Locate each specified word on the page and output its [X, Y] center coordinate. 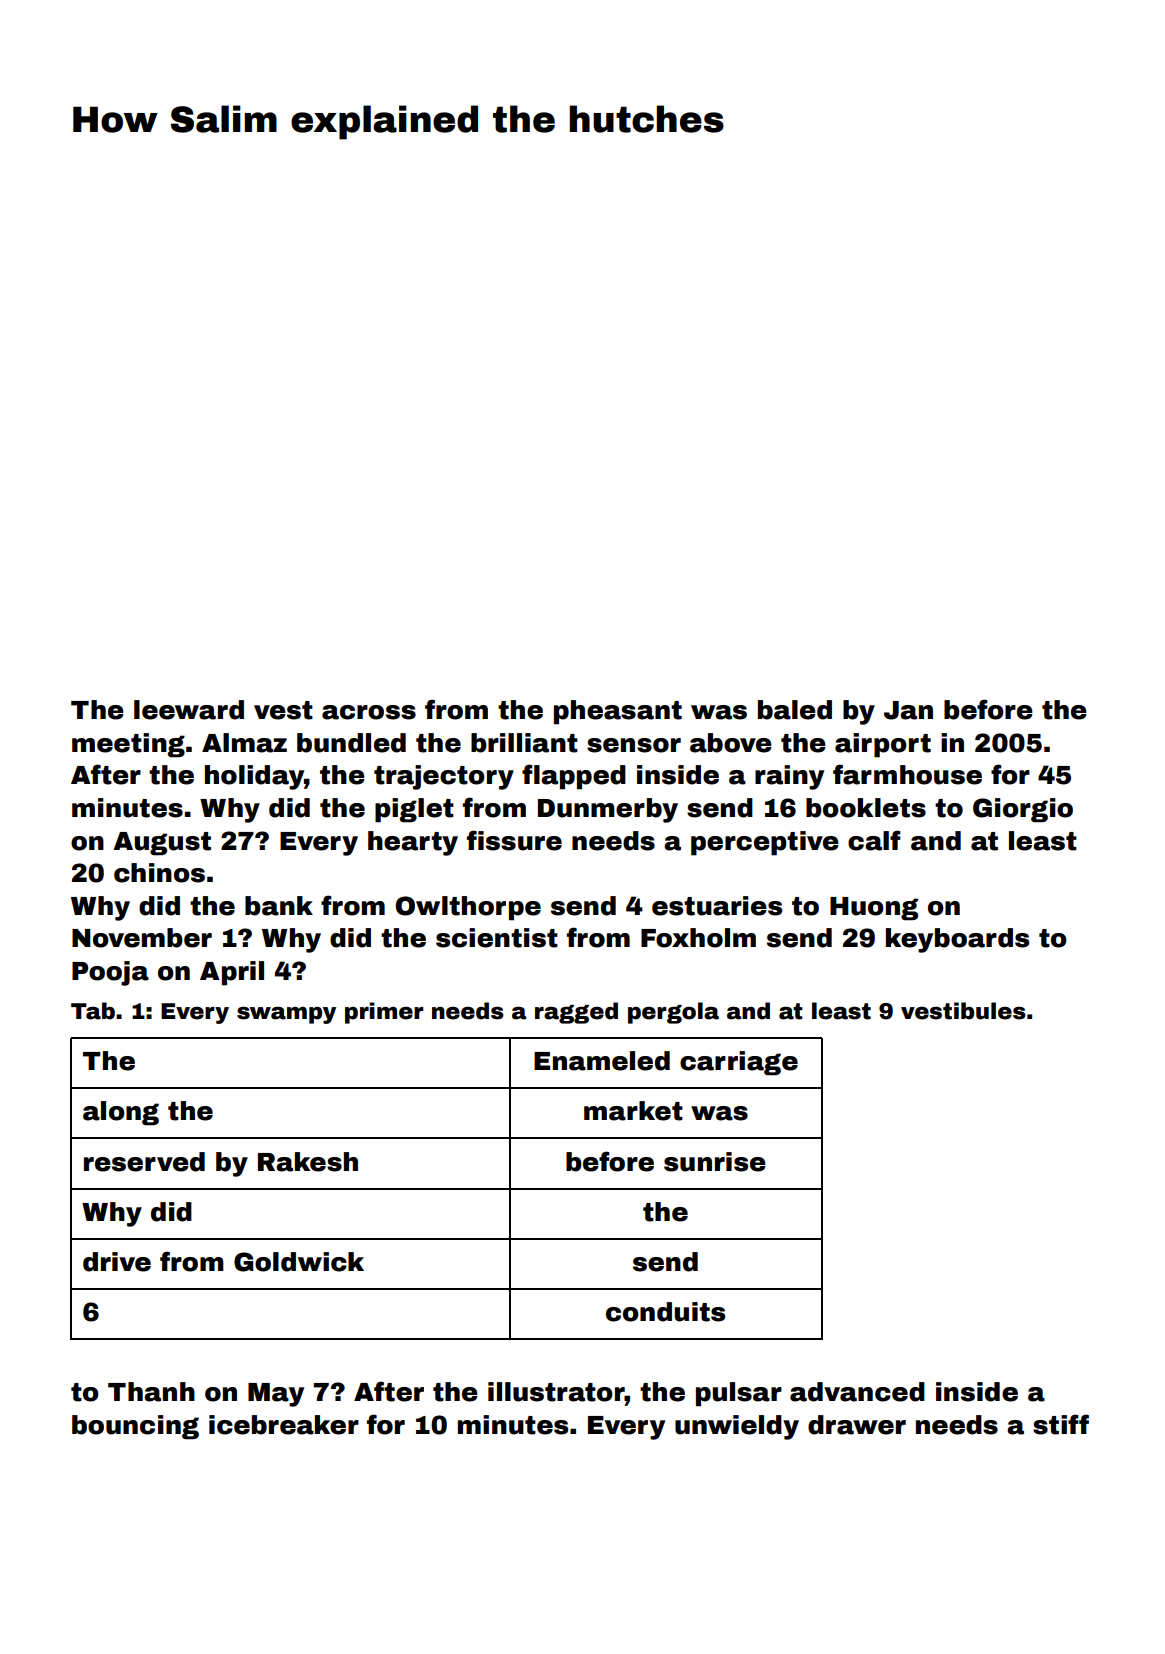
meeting [128, 745]
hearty [413, 843]
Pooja [110, 973]
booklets [866, 808]
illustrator [556, 1392]
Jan [908, 710]
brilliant [524, 743]
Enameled [602, 1061]
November [142, 938]
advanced [857, 1392]
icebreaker [284, 1425]
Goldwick [299, 1262]
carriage [739, 1063]
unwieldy [737, 1427]
